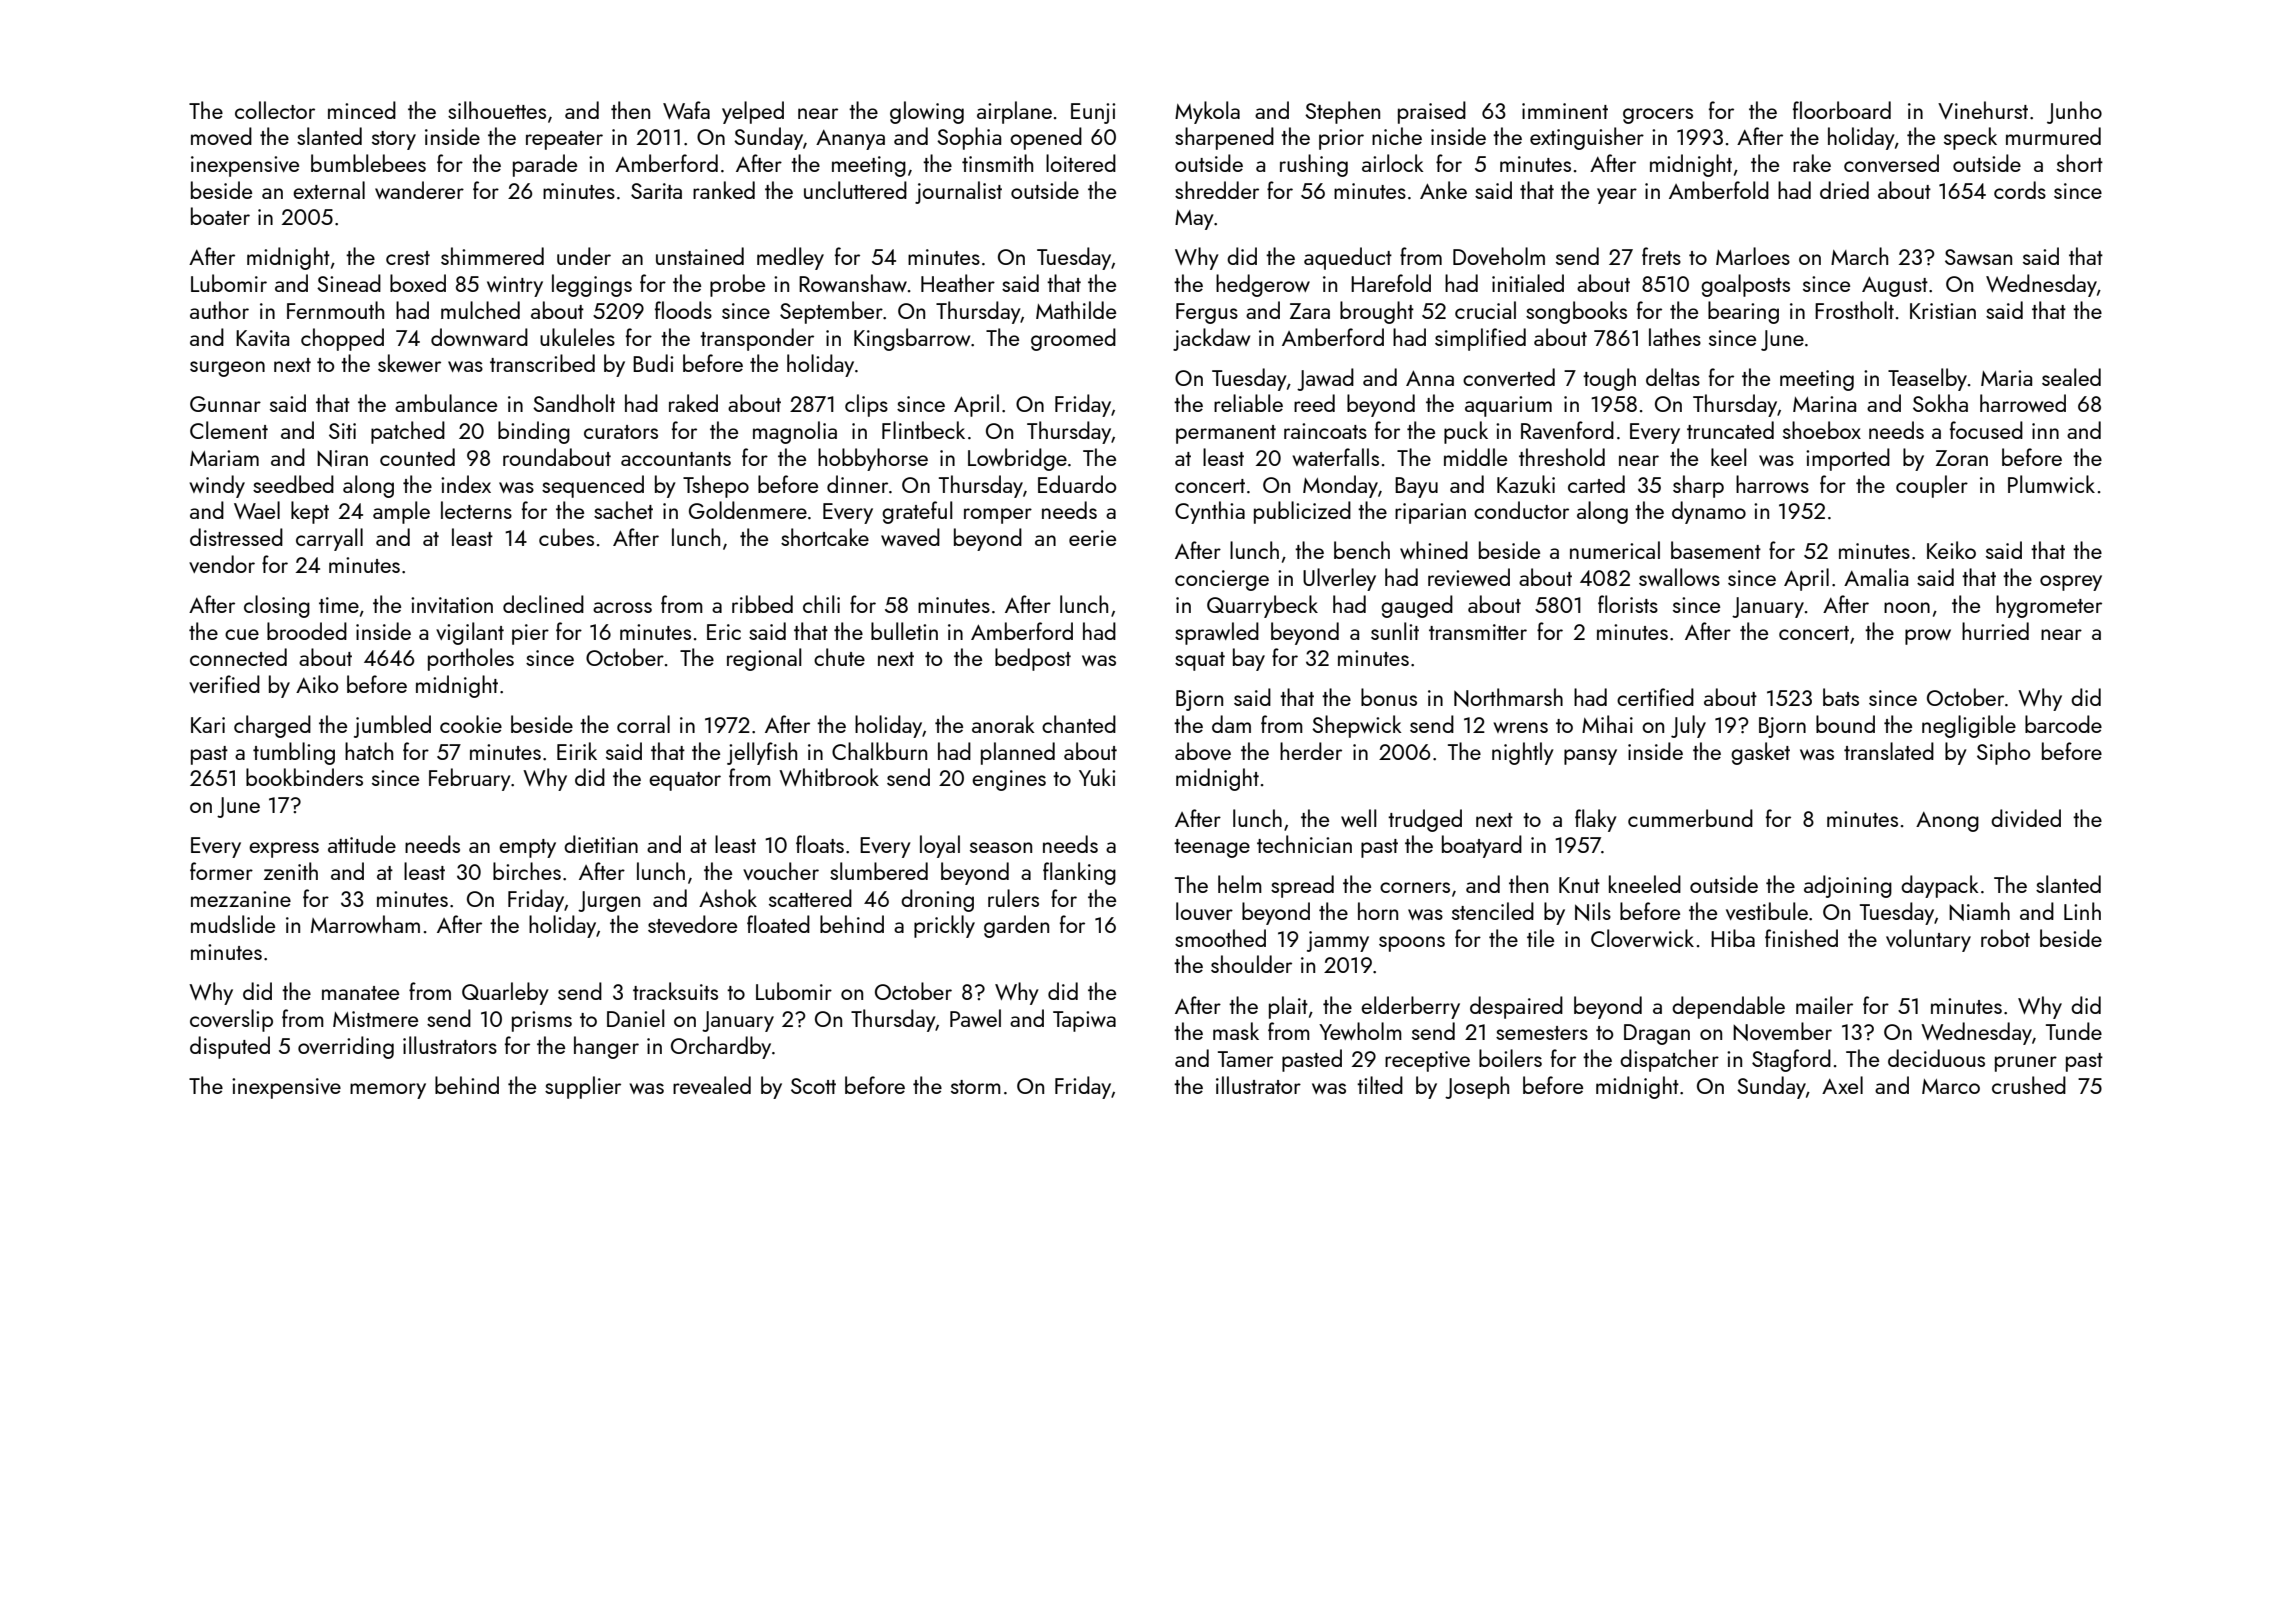 The image size is (2292, 1620). What do you see at coordinates (1983, 110) in the document?
I see `Vinehurst` at bounding box center [1983, 110].
